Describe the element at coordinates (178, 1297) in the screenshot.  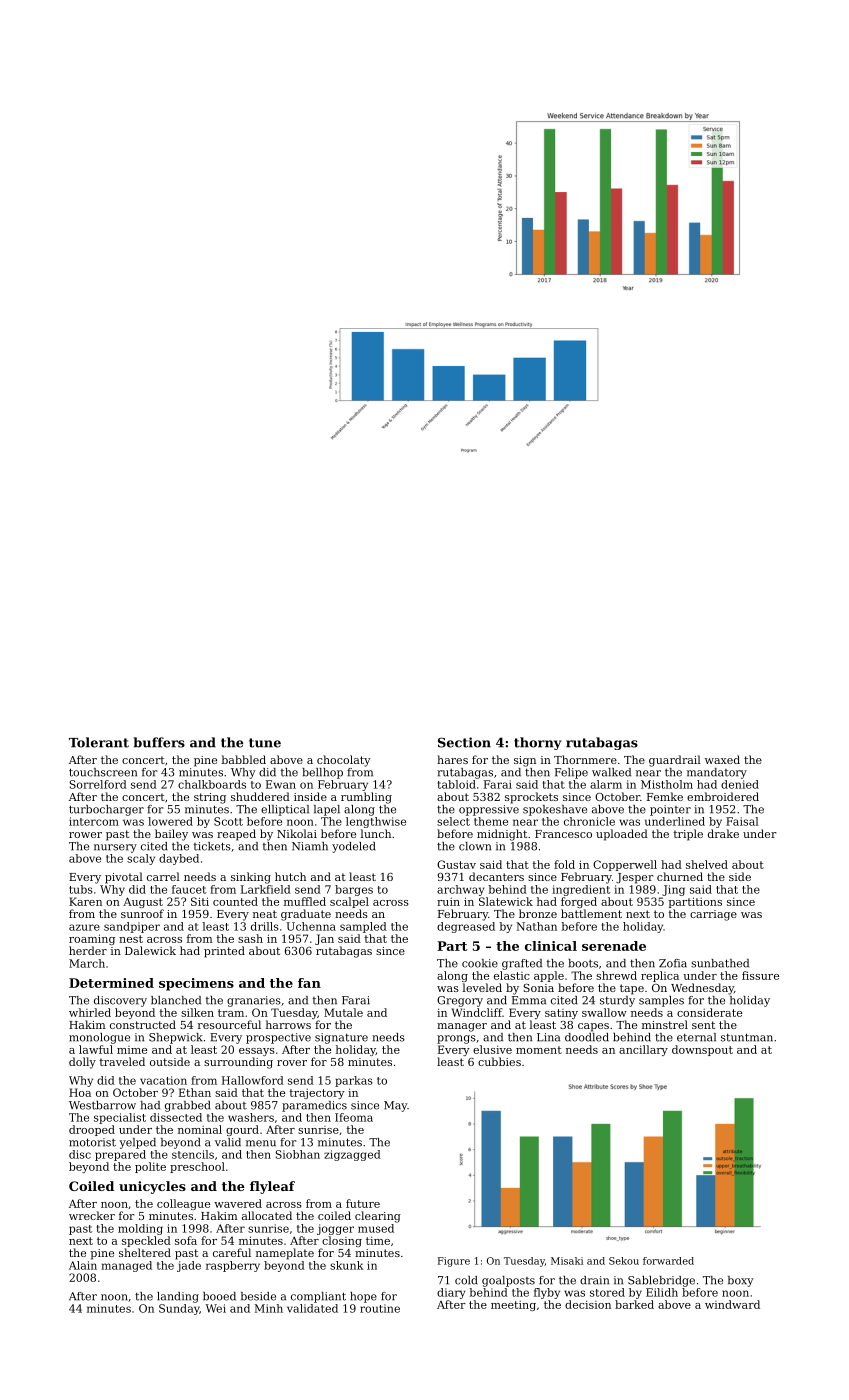
I see `landing` at that location.
